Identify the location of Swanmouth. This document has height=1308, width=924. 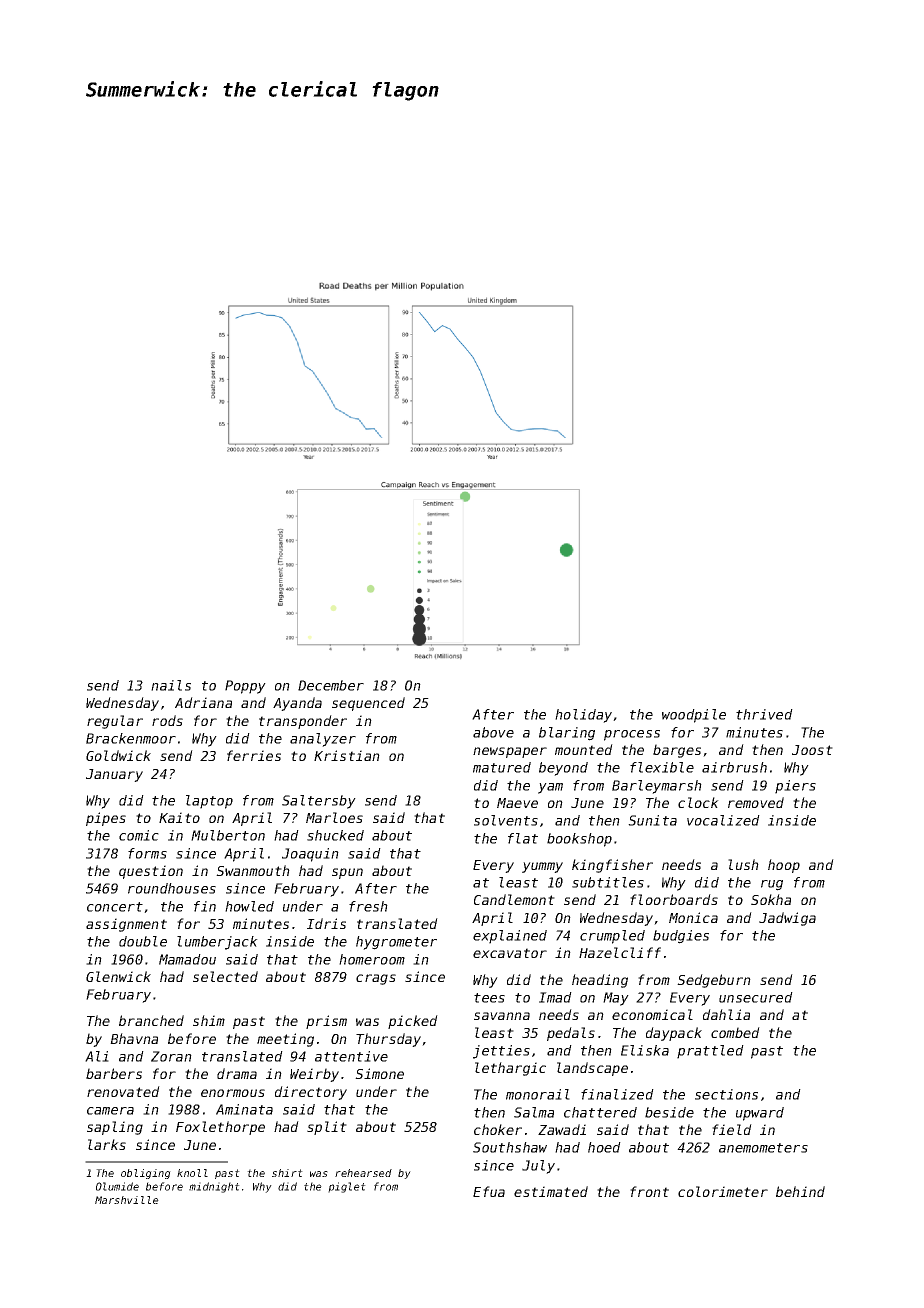
(253, 870).
